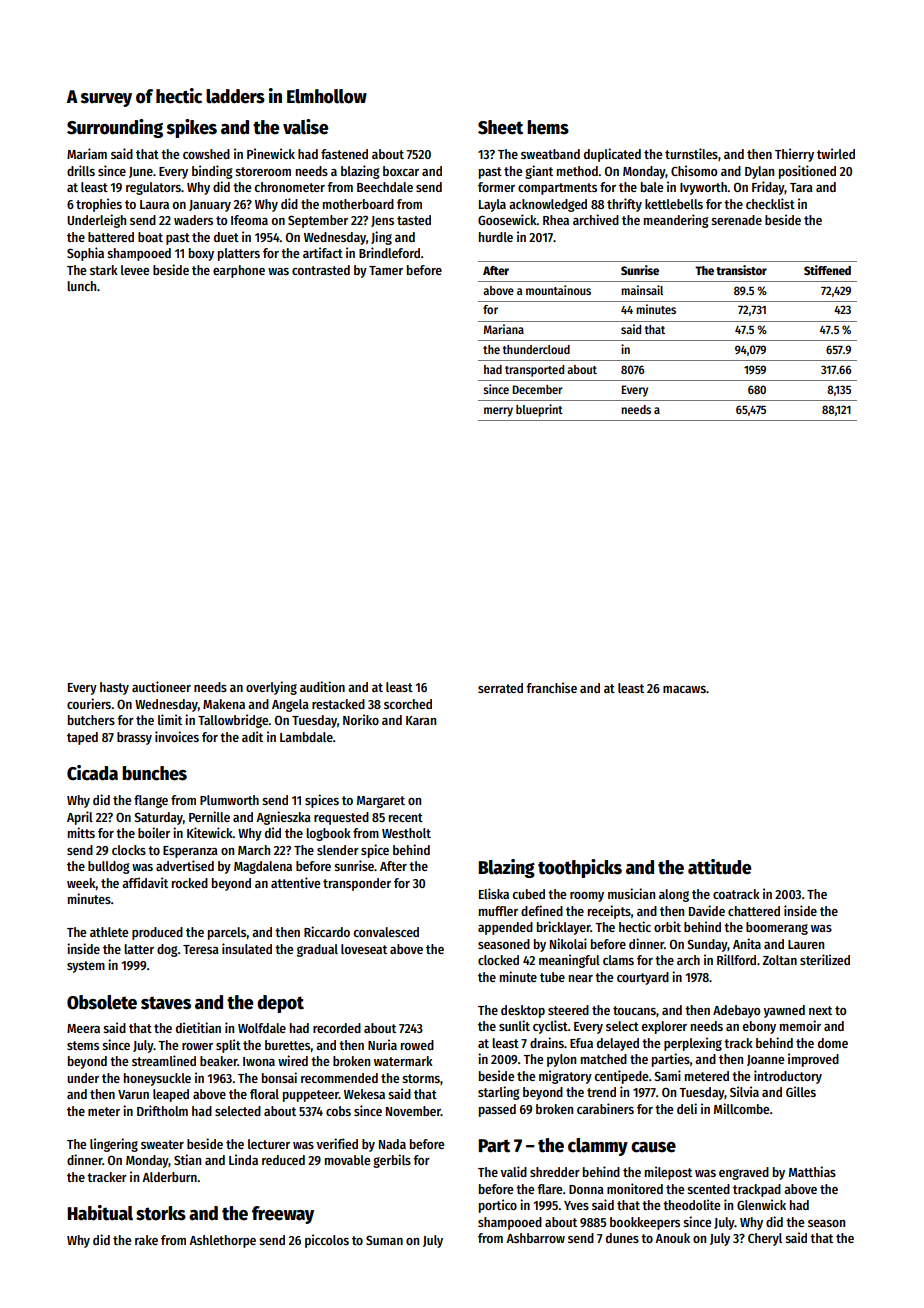 The width and height of the screenshot is (924, 1308). I want to click on boxcar, so click(401, 171).
